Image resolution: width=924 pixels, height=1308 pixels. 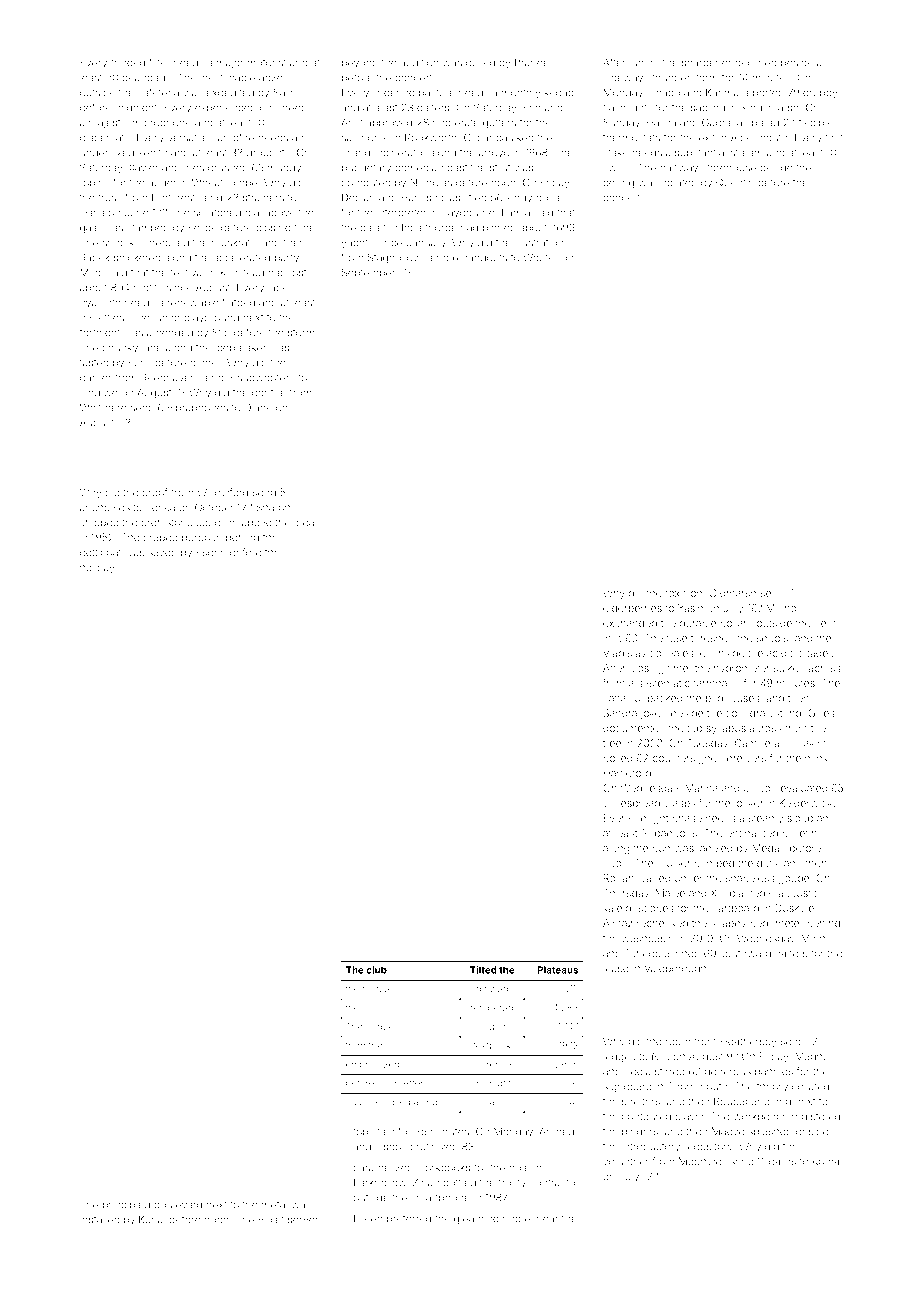 I want to click on lunch, so click(x=643, y=63).
